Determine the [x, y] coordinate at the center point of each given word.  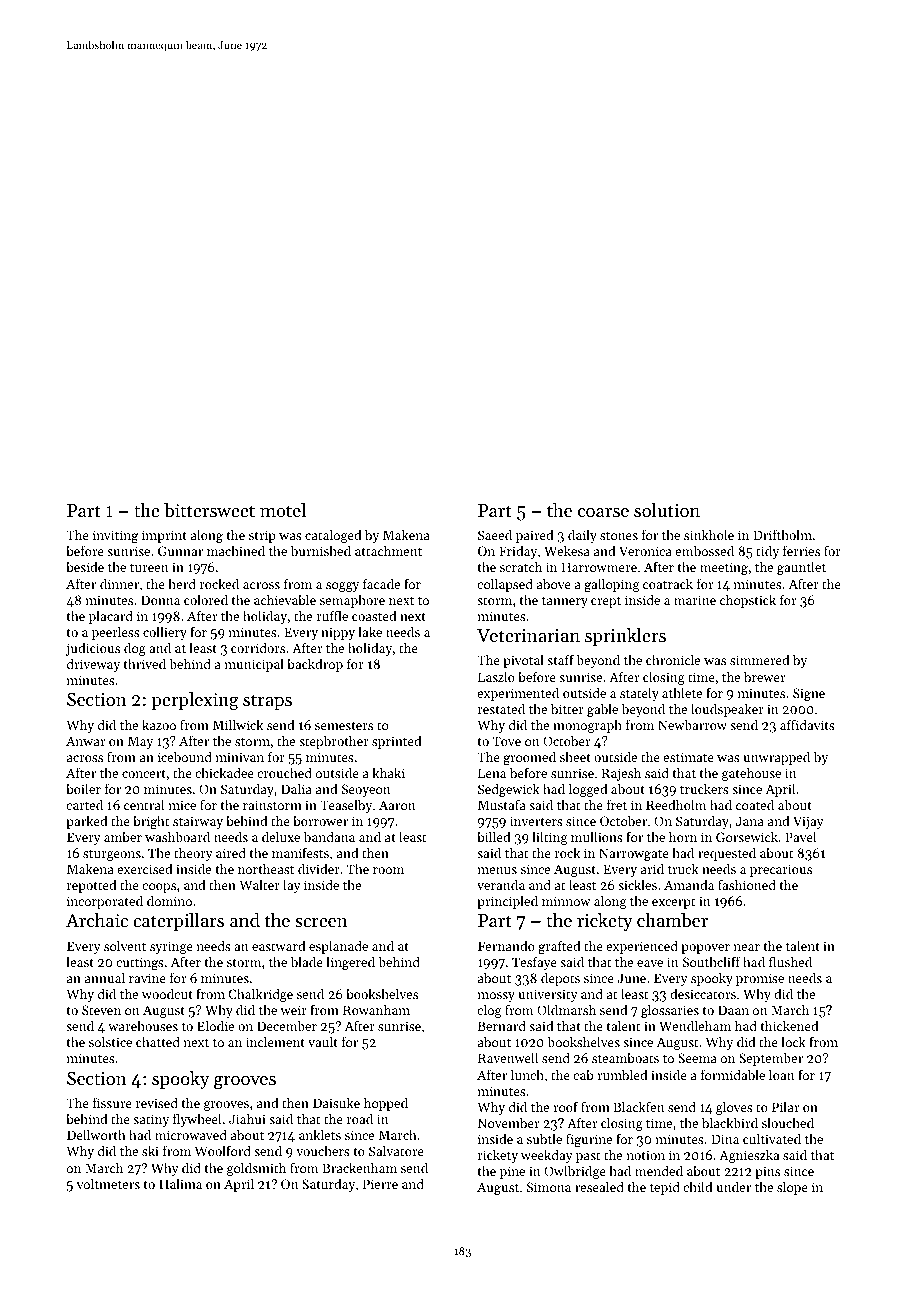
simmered [759, 660]
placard [111, 617]
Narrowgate [634, 854]
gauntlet [801, 568]
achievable [285, 599]
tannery [565, 602]
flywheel [197, 1120]
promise [760, 979]
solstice [110, 1041]
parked [86, 822]
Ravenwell [508, 1057]
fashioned [747, 884]
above [554, 584]
